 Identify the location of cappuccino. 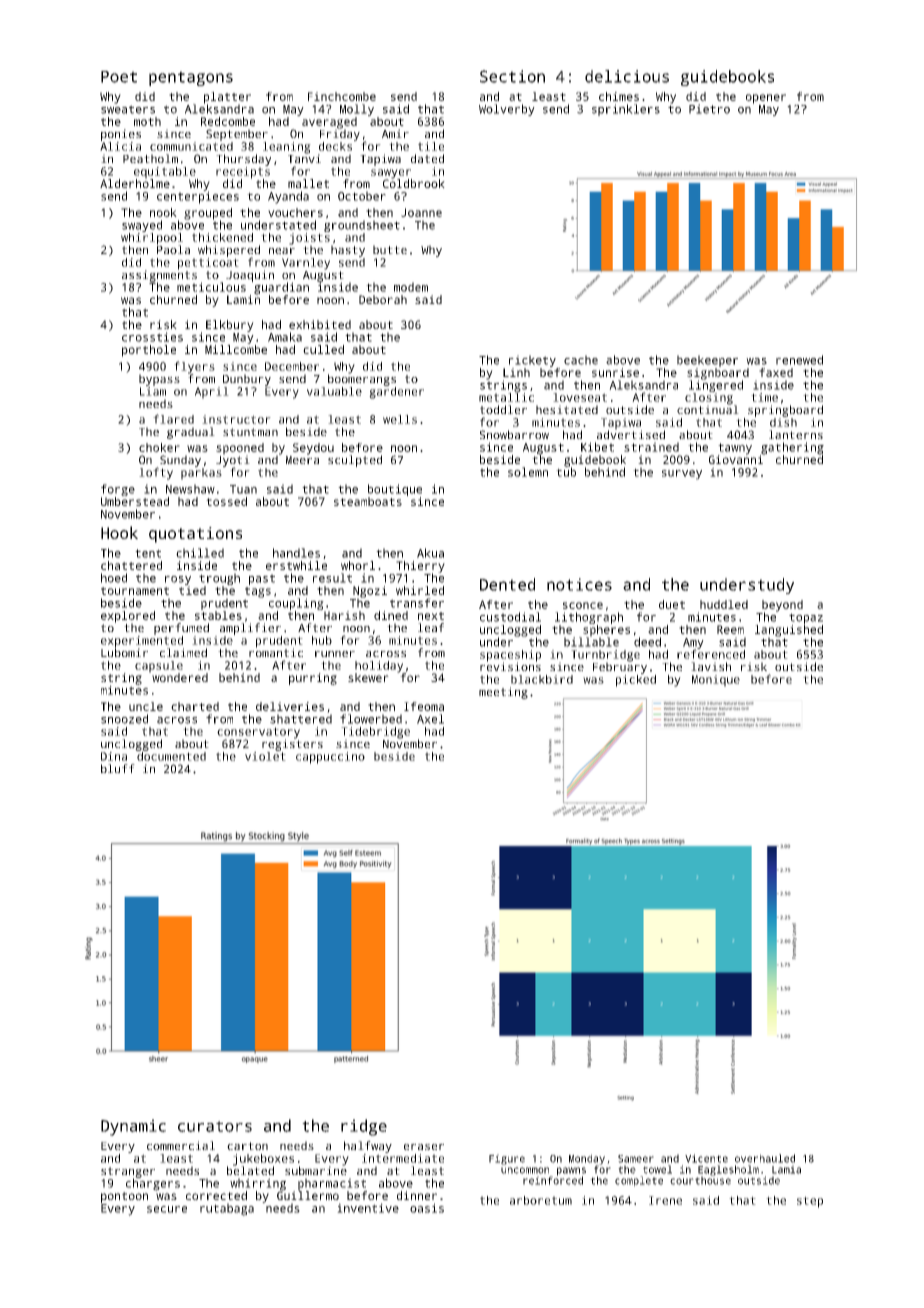
(330, 758).
